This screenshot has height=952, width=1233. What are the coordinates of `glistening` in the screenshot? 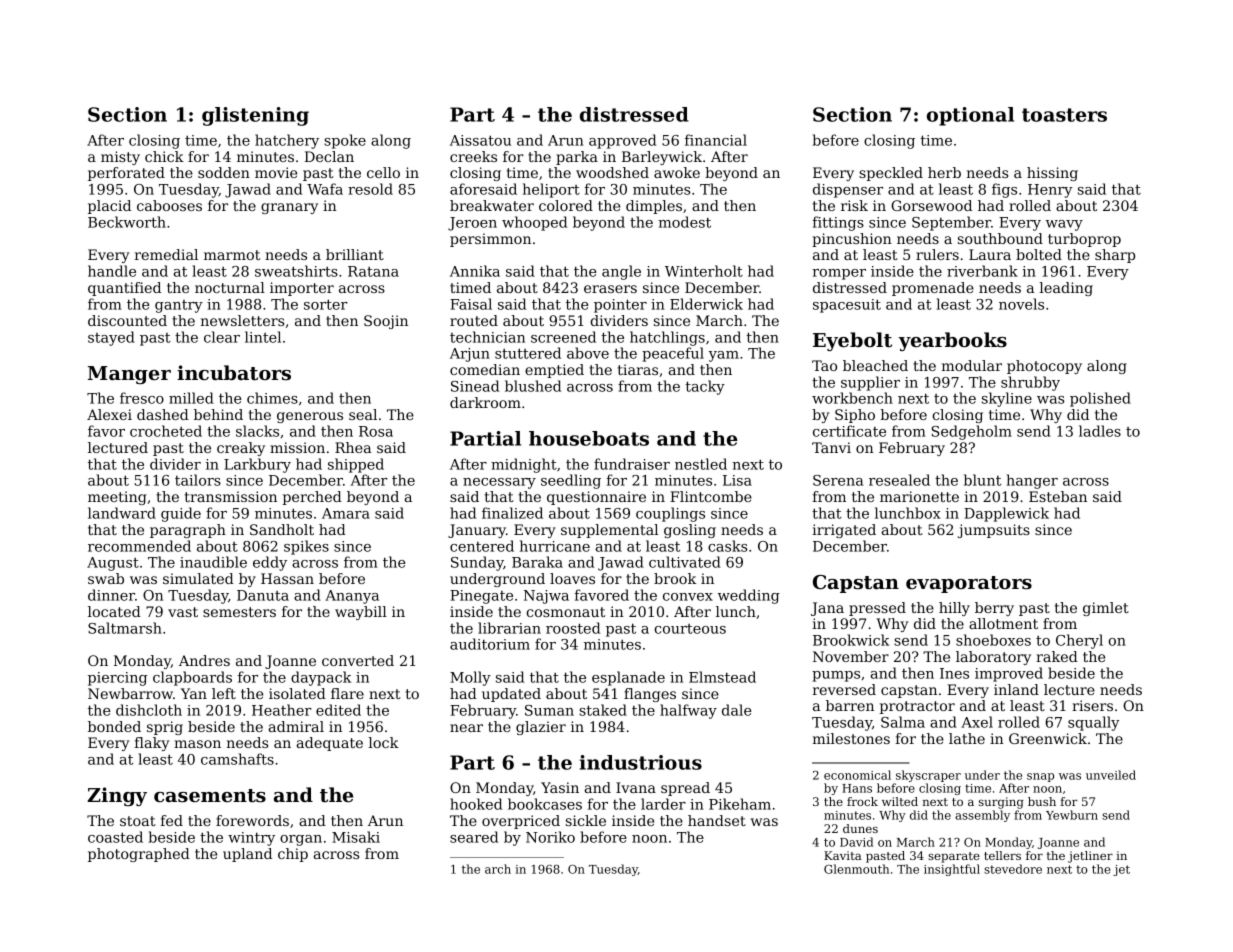 It's located at (255, 116).
